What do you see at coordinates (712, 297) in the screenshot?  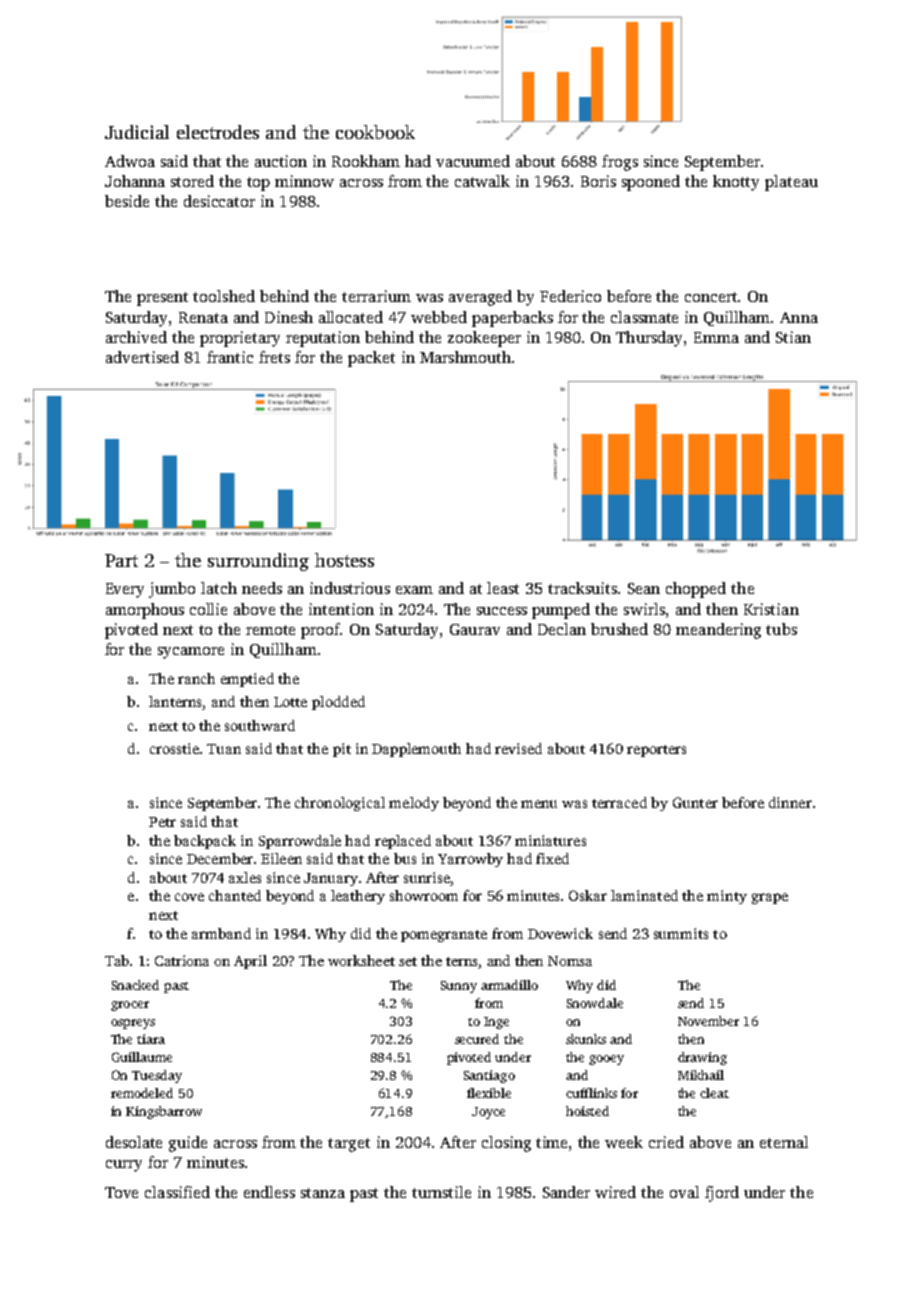 I see `concert` at bounding box center [712, 297].
